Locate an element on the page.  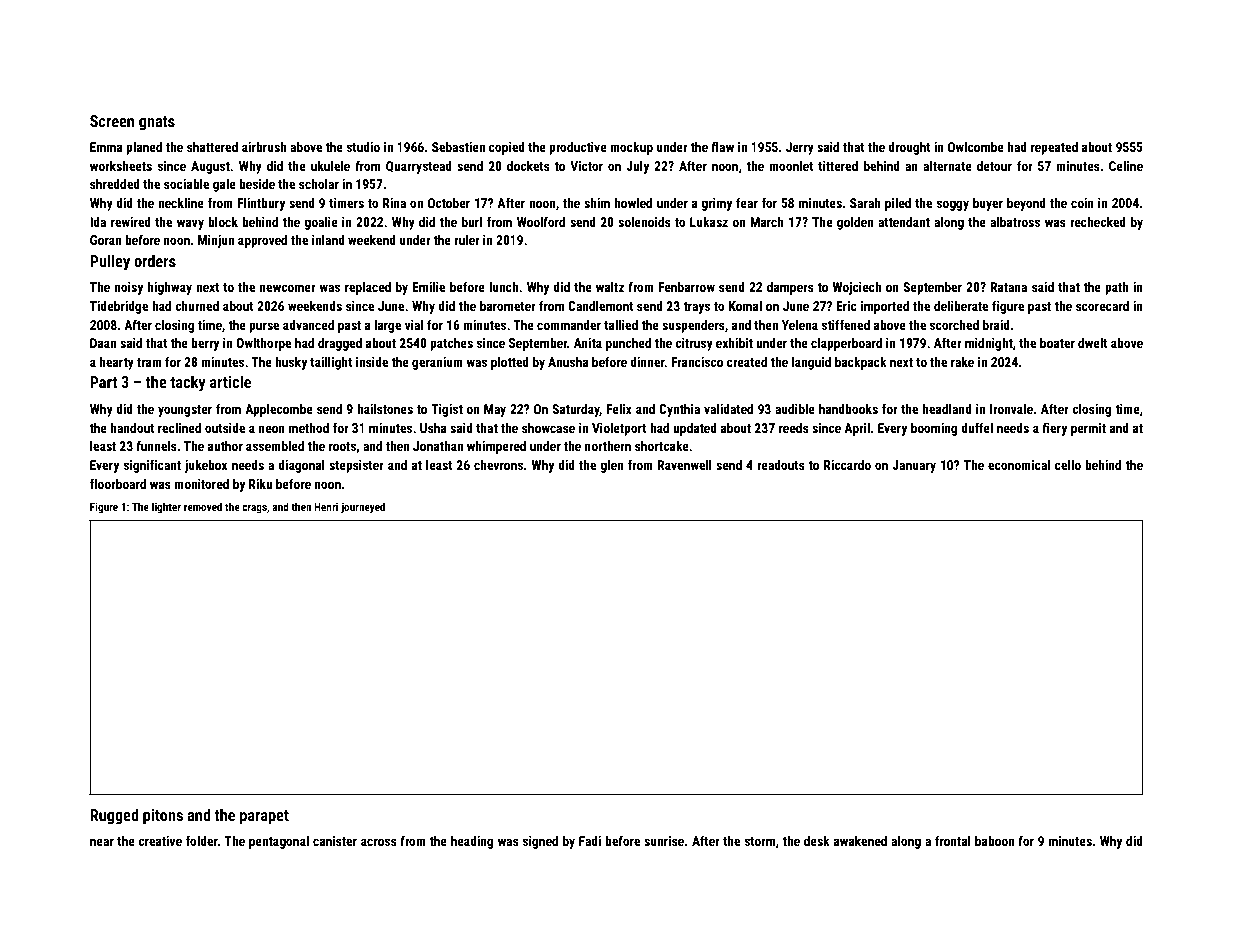
Celine is located at coordinates (1126, 166).
